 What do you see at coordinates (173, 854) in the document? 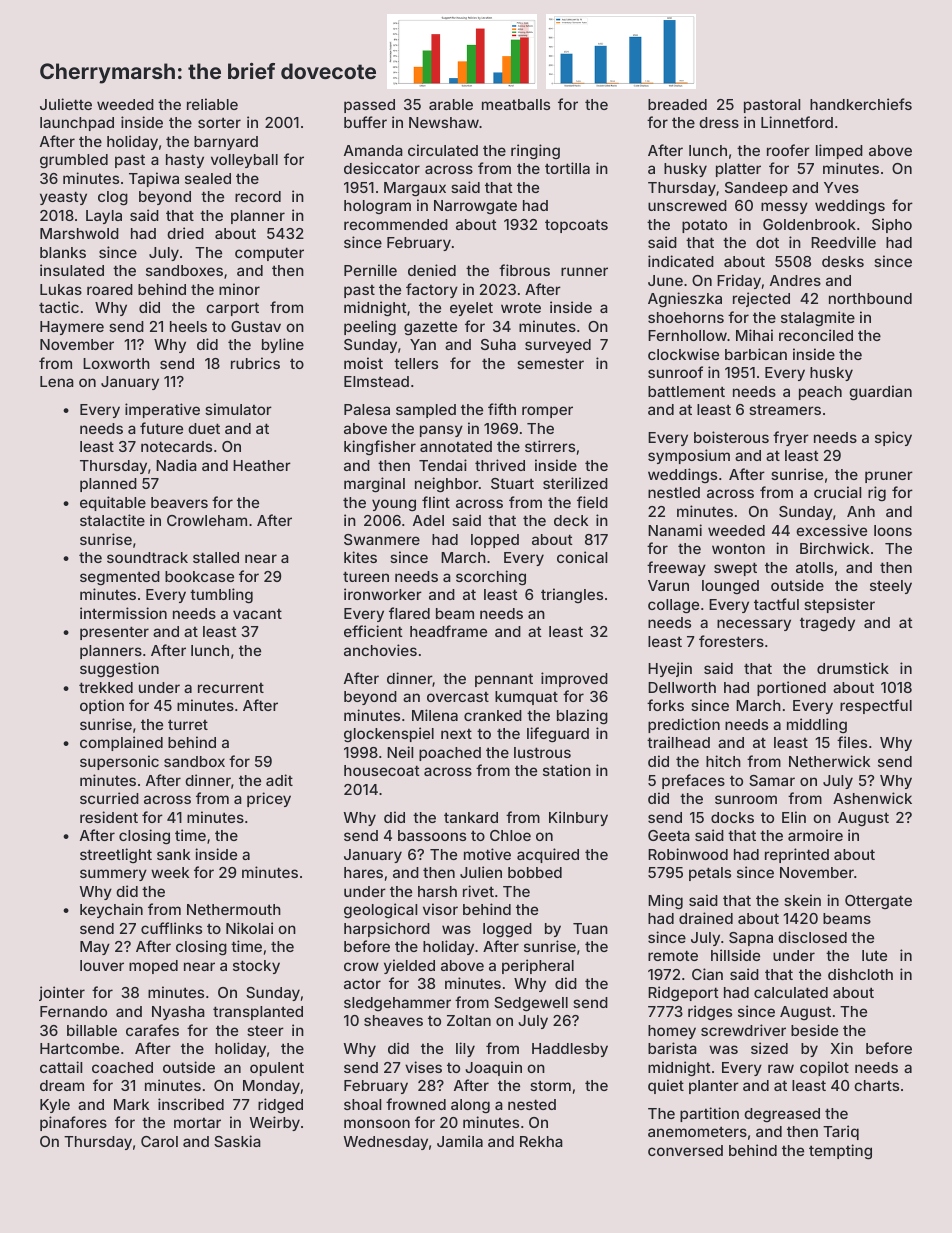
I see `sank` at bounding box center [173, 854].
